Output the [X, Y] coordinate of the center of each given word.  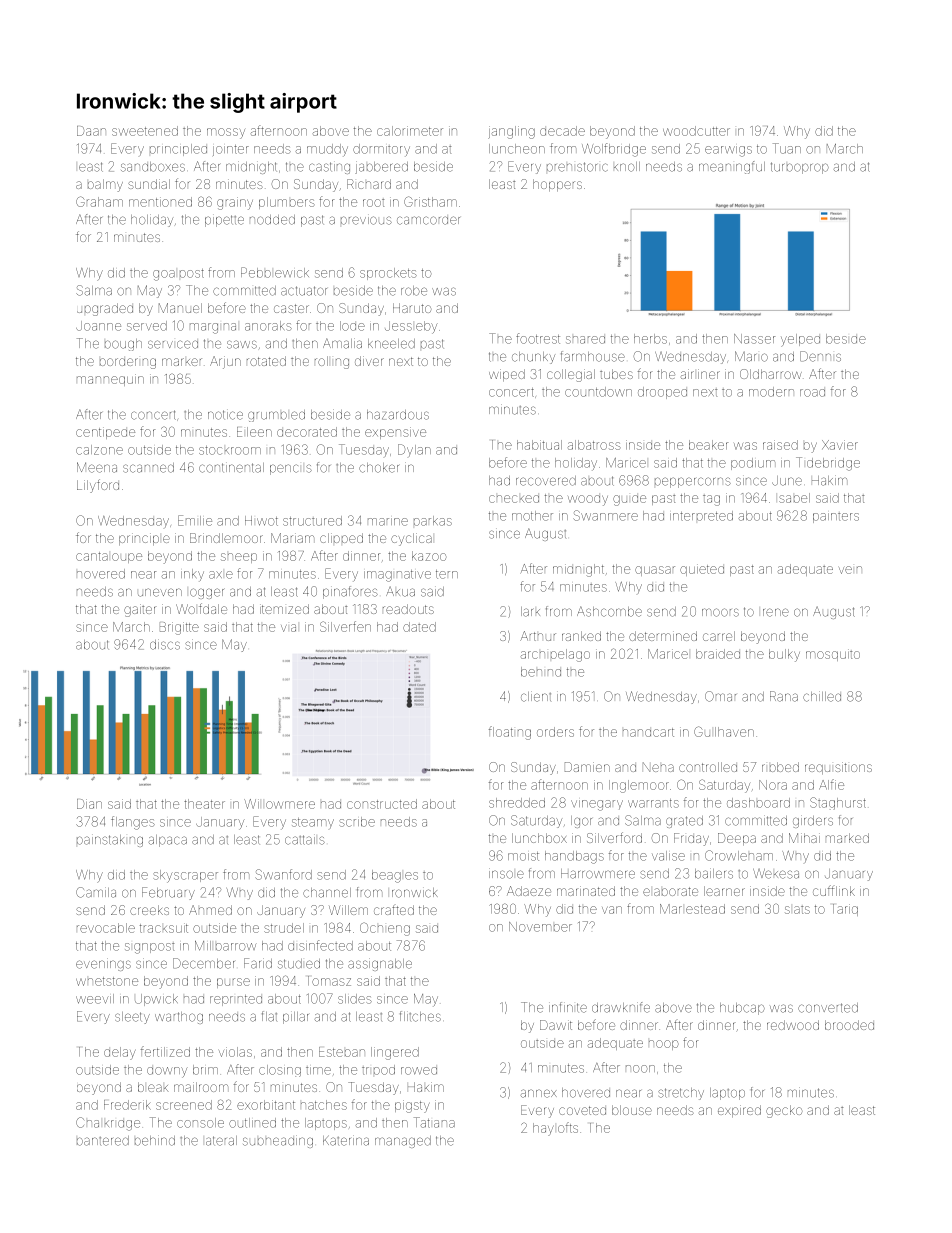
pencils [291, 469]
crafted [394, 910]
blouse [632, 1110]
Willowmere [279, 804]
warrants [653, 803]
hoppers [557, 185]
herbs [650, 339]
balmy [105, 185]
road [812, 393]
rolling [332, 362]
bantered [103, 1141]
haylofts [555, 1129]
